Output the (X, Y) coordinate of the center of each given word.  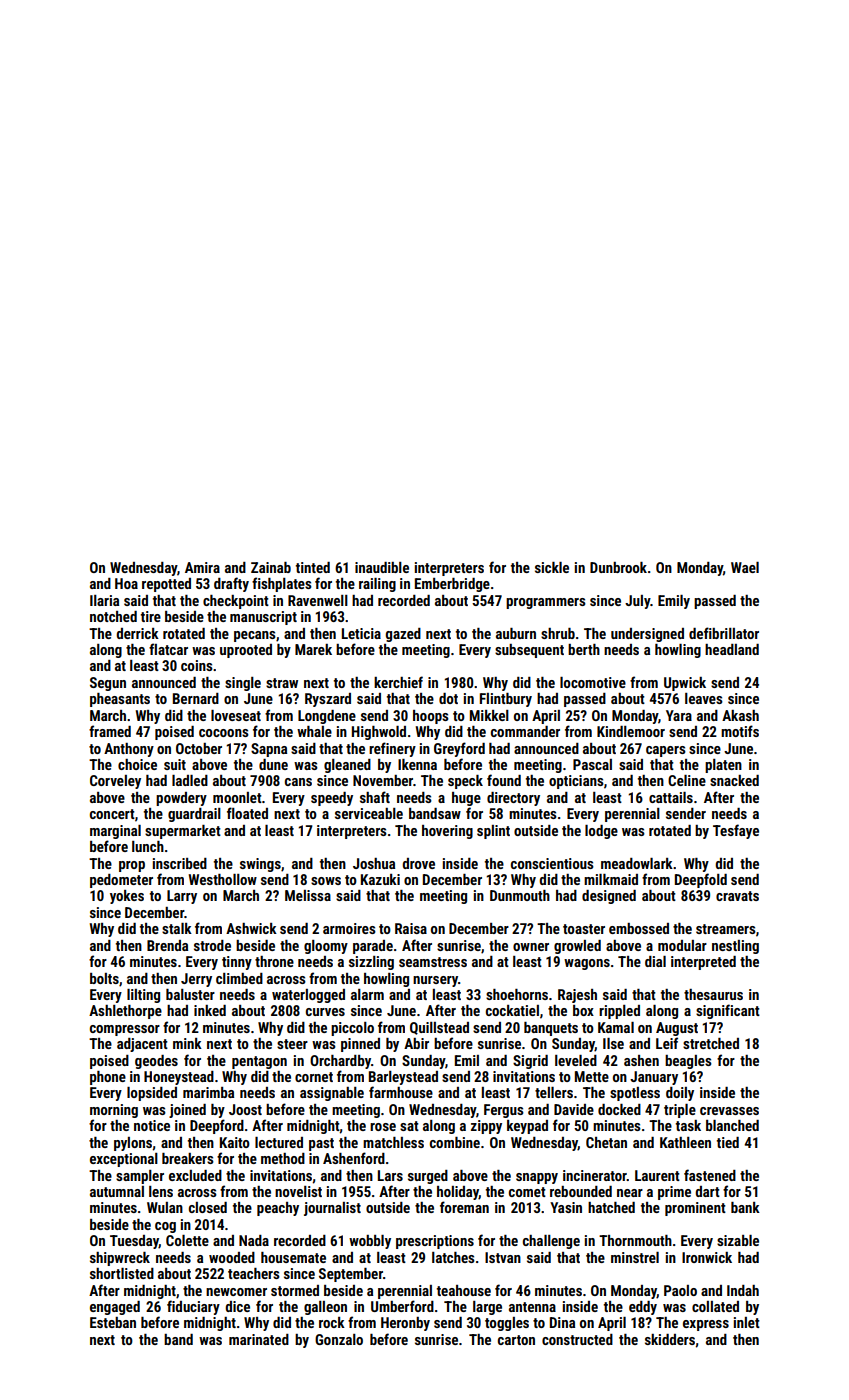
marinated (259, 1339)
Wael (745, 567)
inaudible (382, 567)
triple (680, 1111)
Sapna (269, 750)
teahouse (464, 1290)
